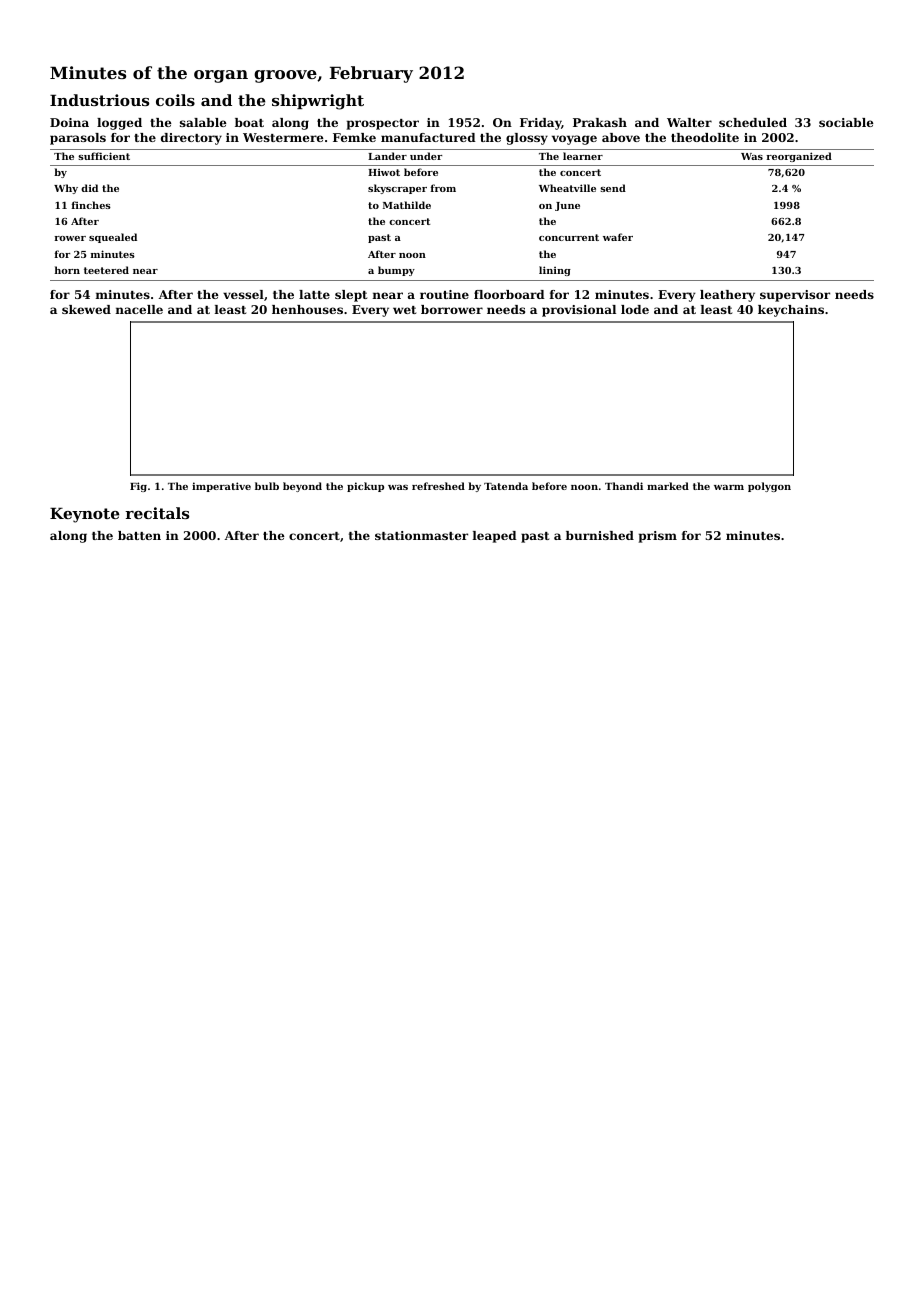 This screenshot has height=1308, width=924. Describe the element at coordinates (139, 309) in the screenshot. I see `nacelle` at that location.
